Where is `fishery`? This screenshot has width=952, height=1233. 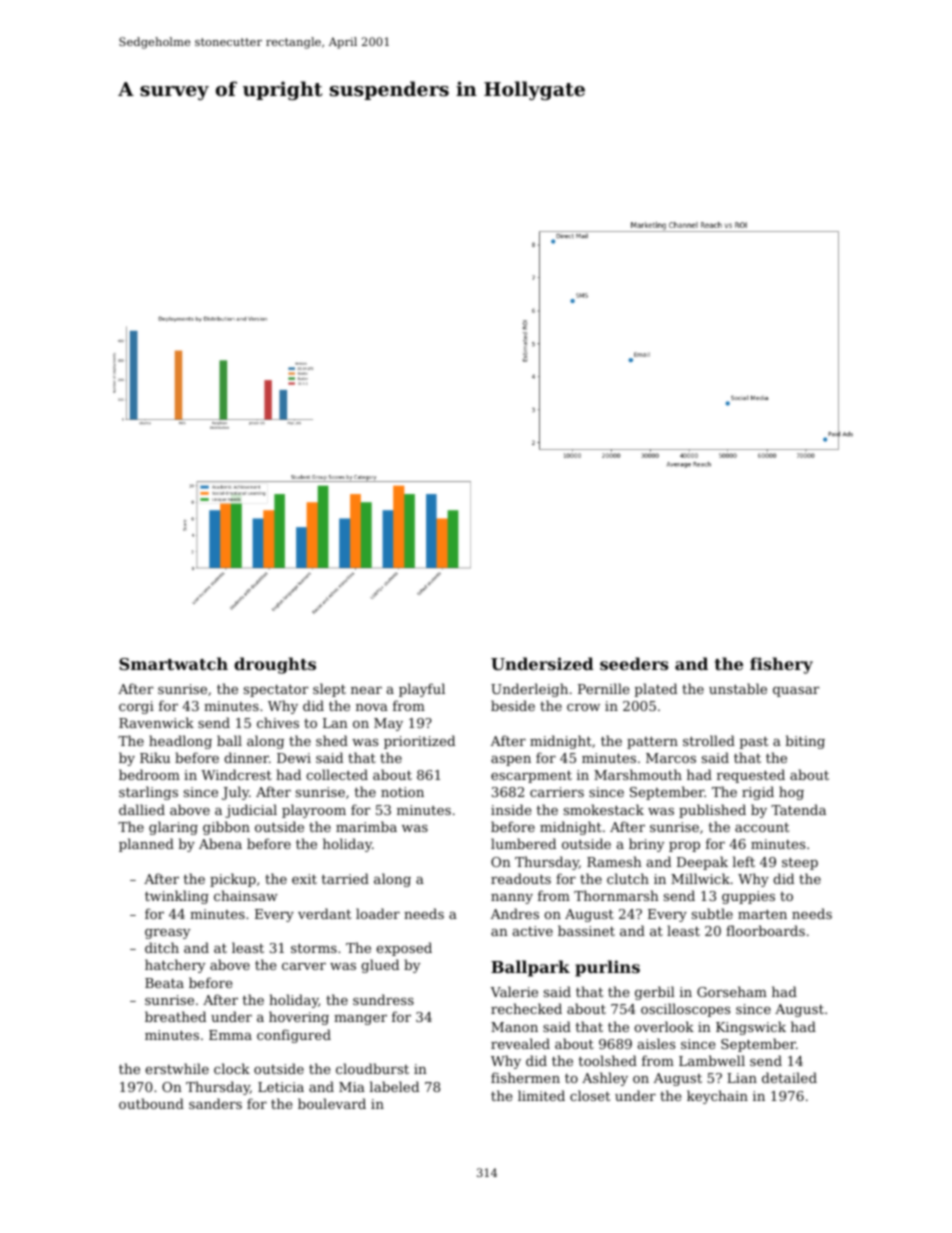
fishery is located at coordinates (781, 665).
